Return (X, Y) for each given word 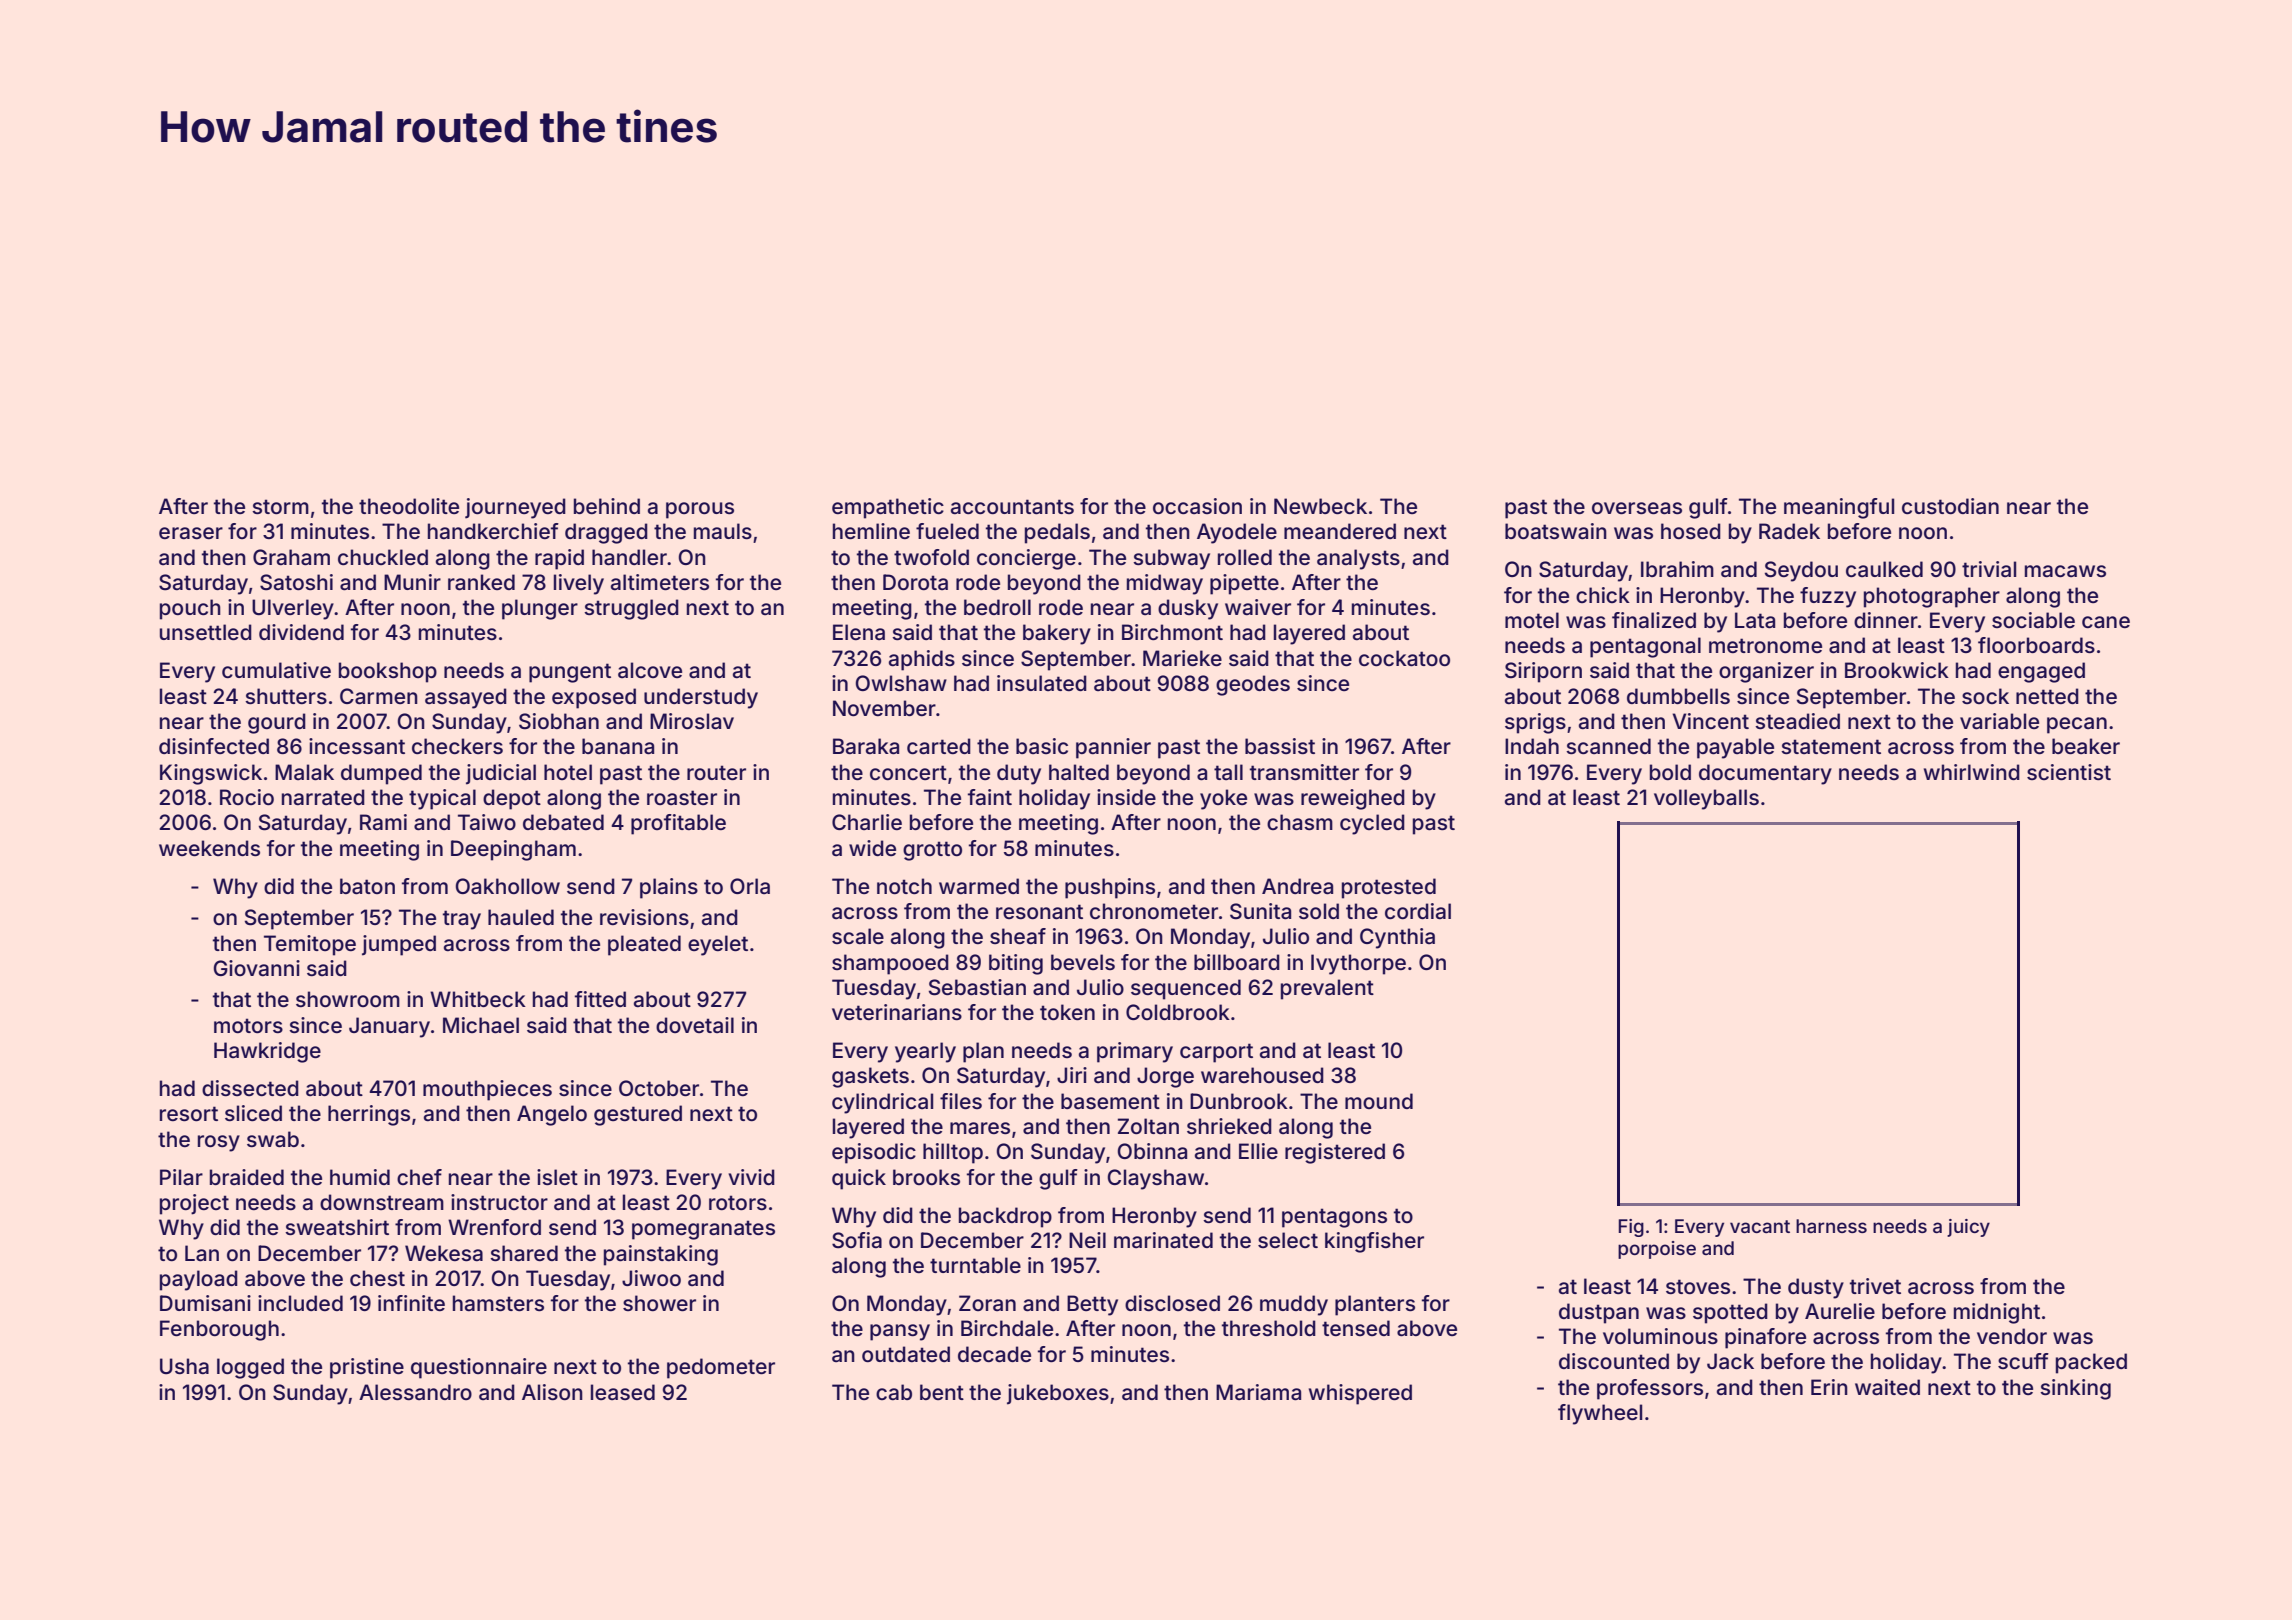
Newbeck (1320, 506)
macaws (2065, 571)
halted (1079, 772)
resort (189, 1113)
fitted (600, 999)
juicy (1968, 1228)
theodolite (409, 506)
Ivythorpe (1358, 964)
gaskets (870, 1077)
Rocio (247, 797)
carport (1216, 1053)
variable (1999, 721)
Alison (552, 1392)
